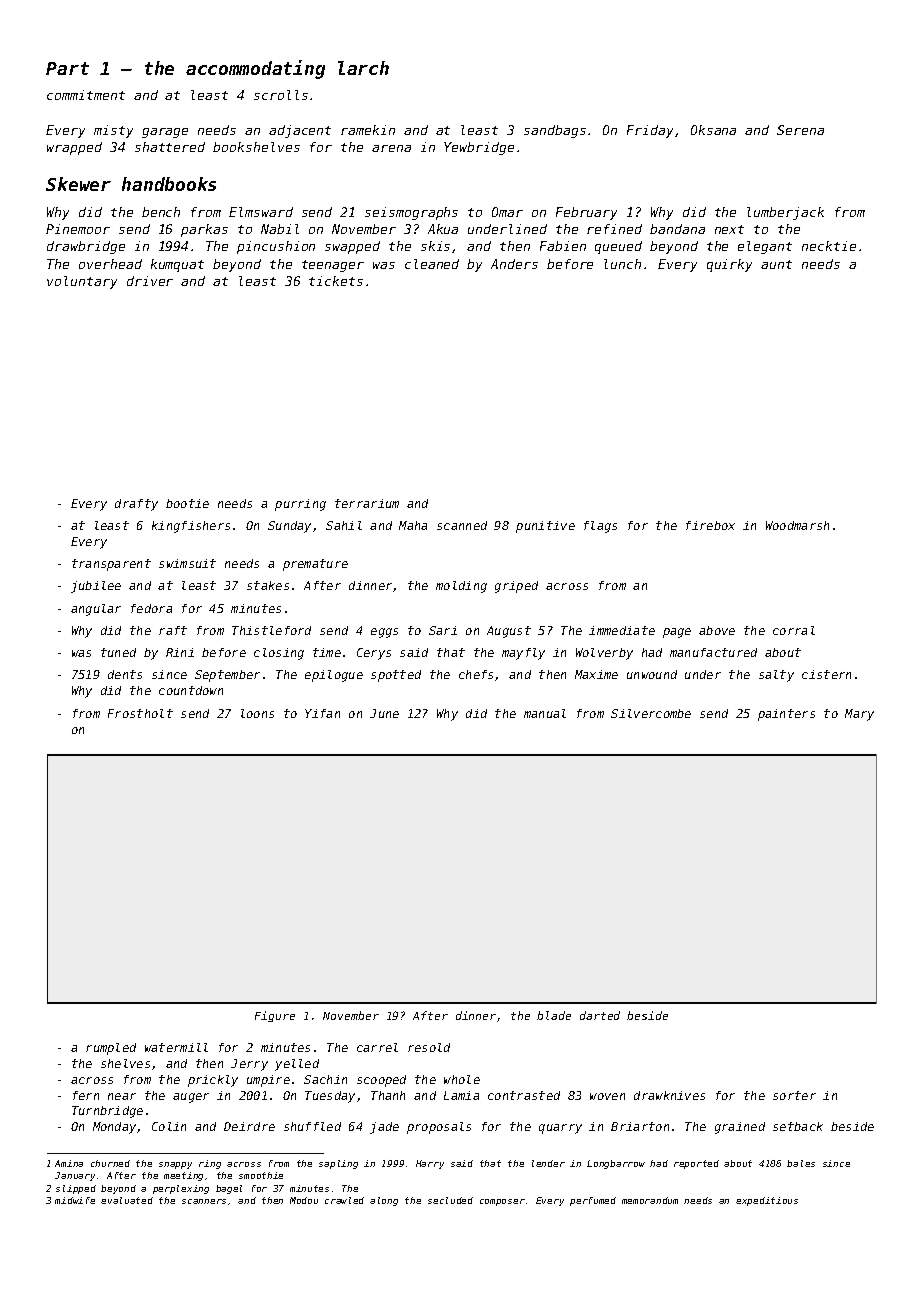 The height and width of the image is (1308, 924). I want to click on rumpled, so click(111, 1049).
